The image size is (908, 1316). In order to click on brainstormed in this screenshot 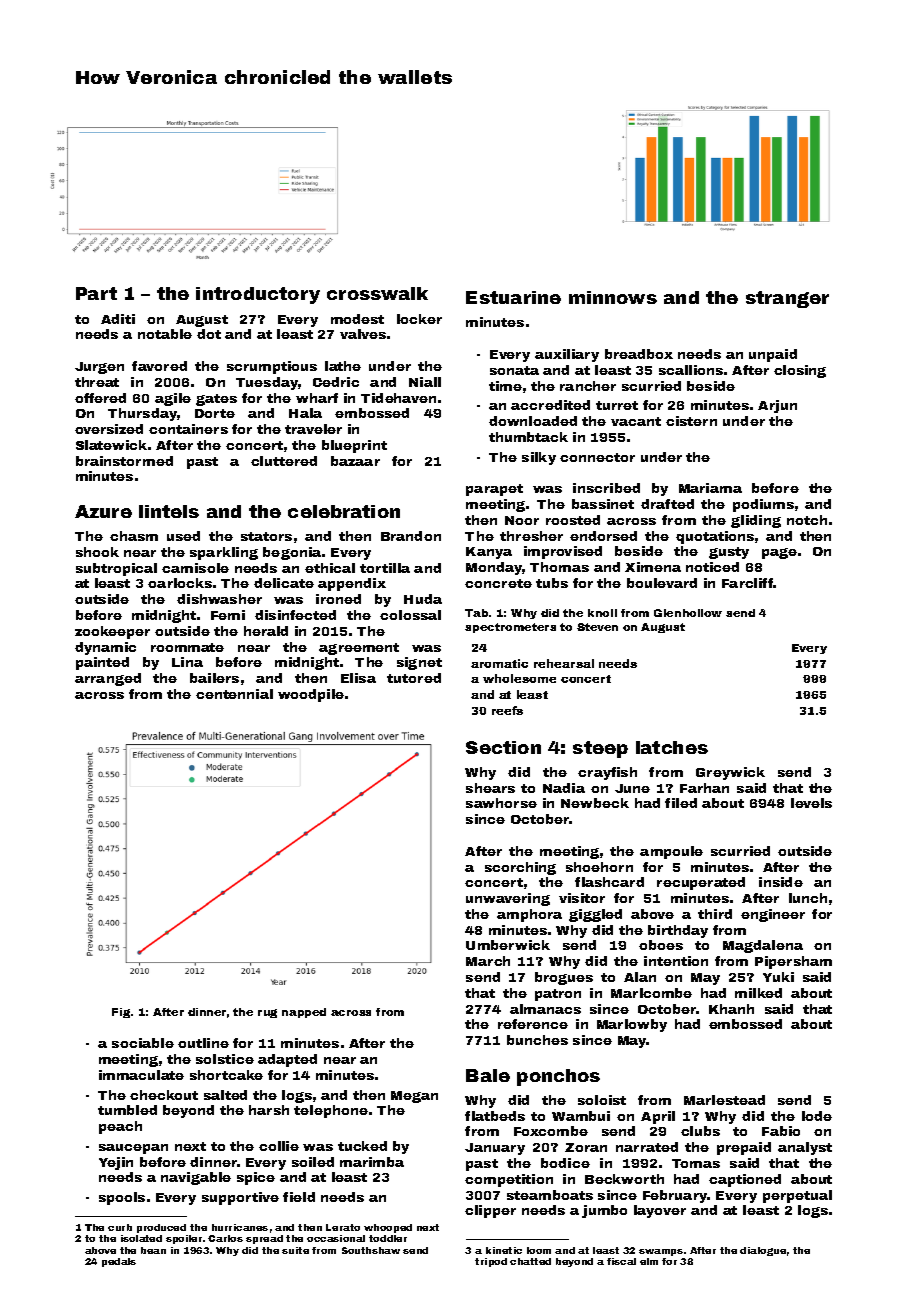, I will do `click(124, 461)`.
